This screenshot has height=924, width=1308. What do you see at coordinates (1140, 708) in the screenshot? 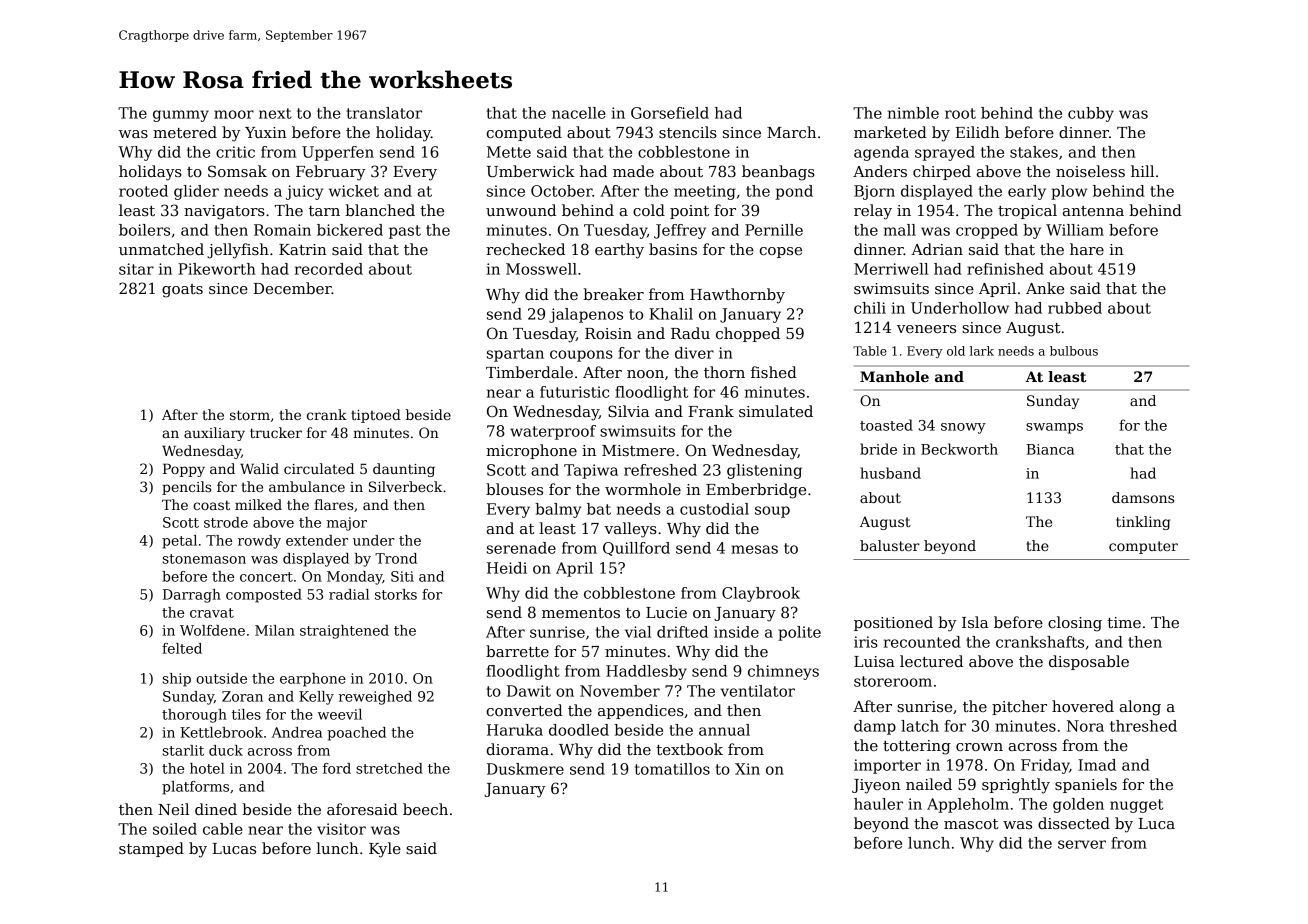
I see `along` at bounding box center [1140, 708].
